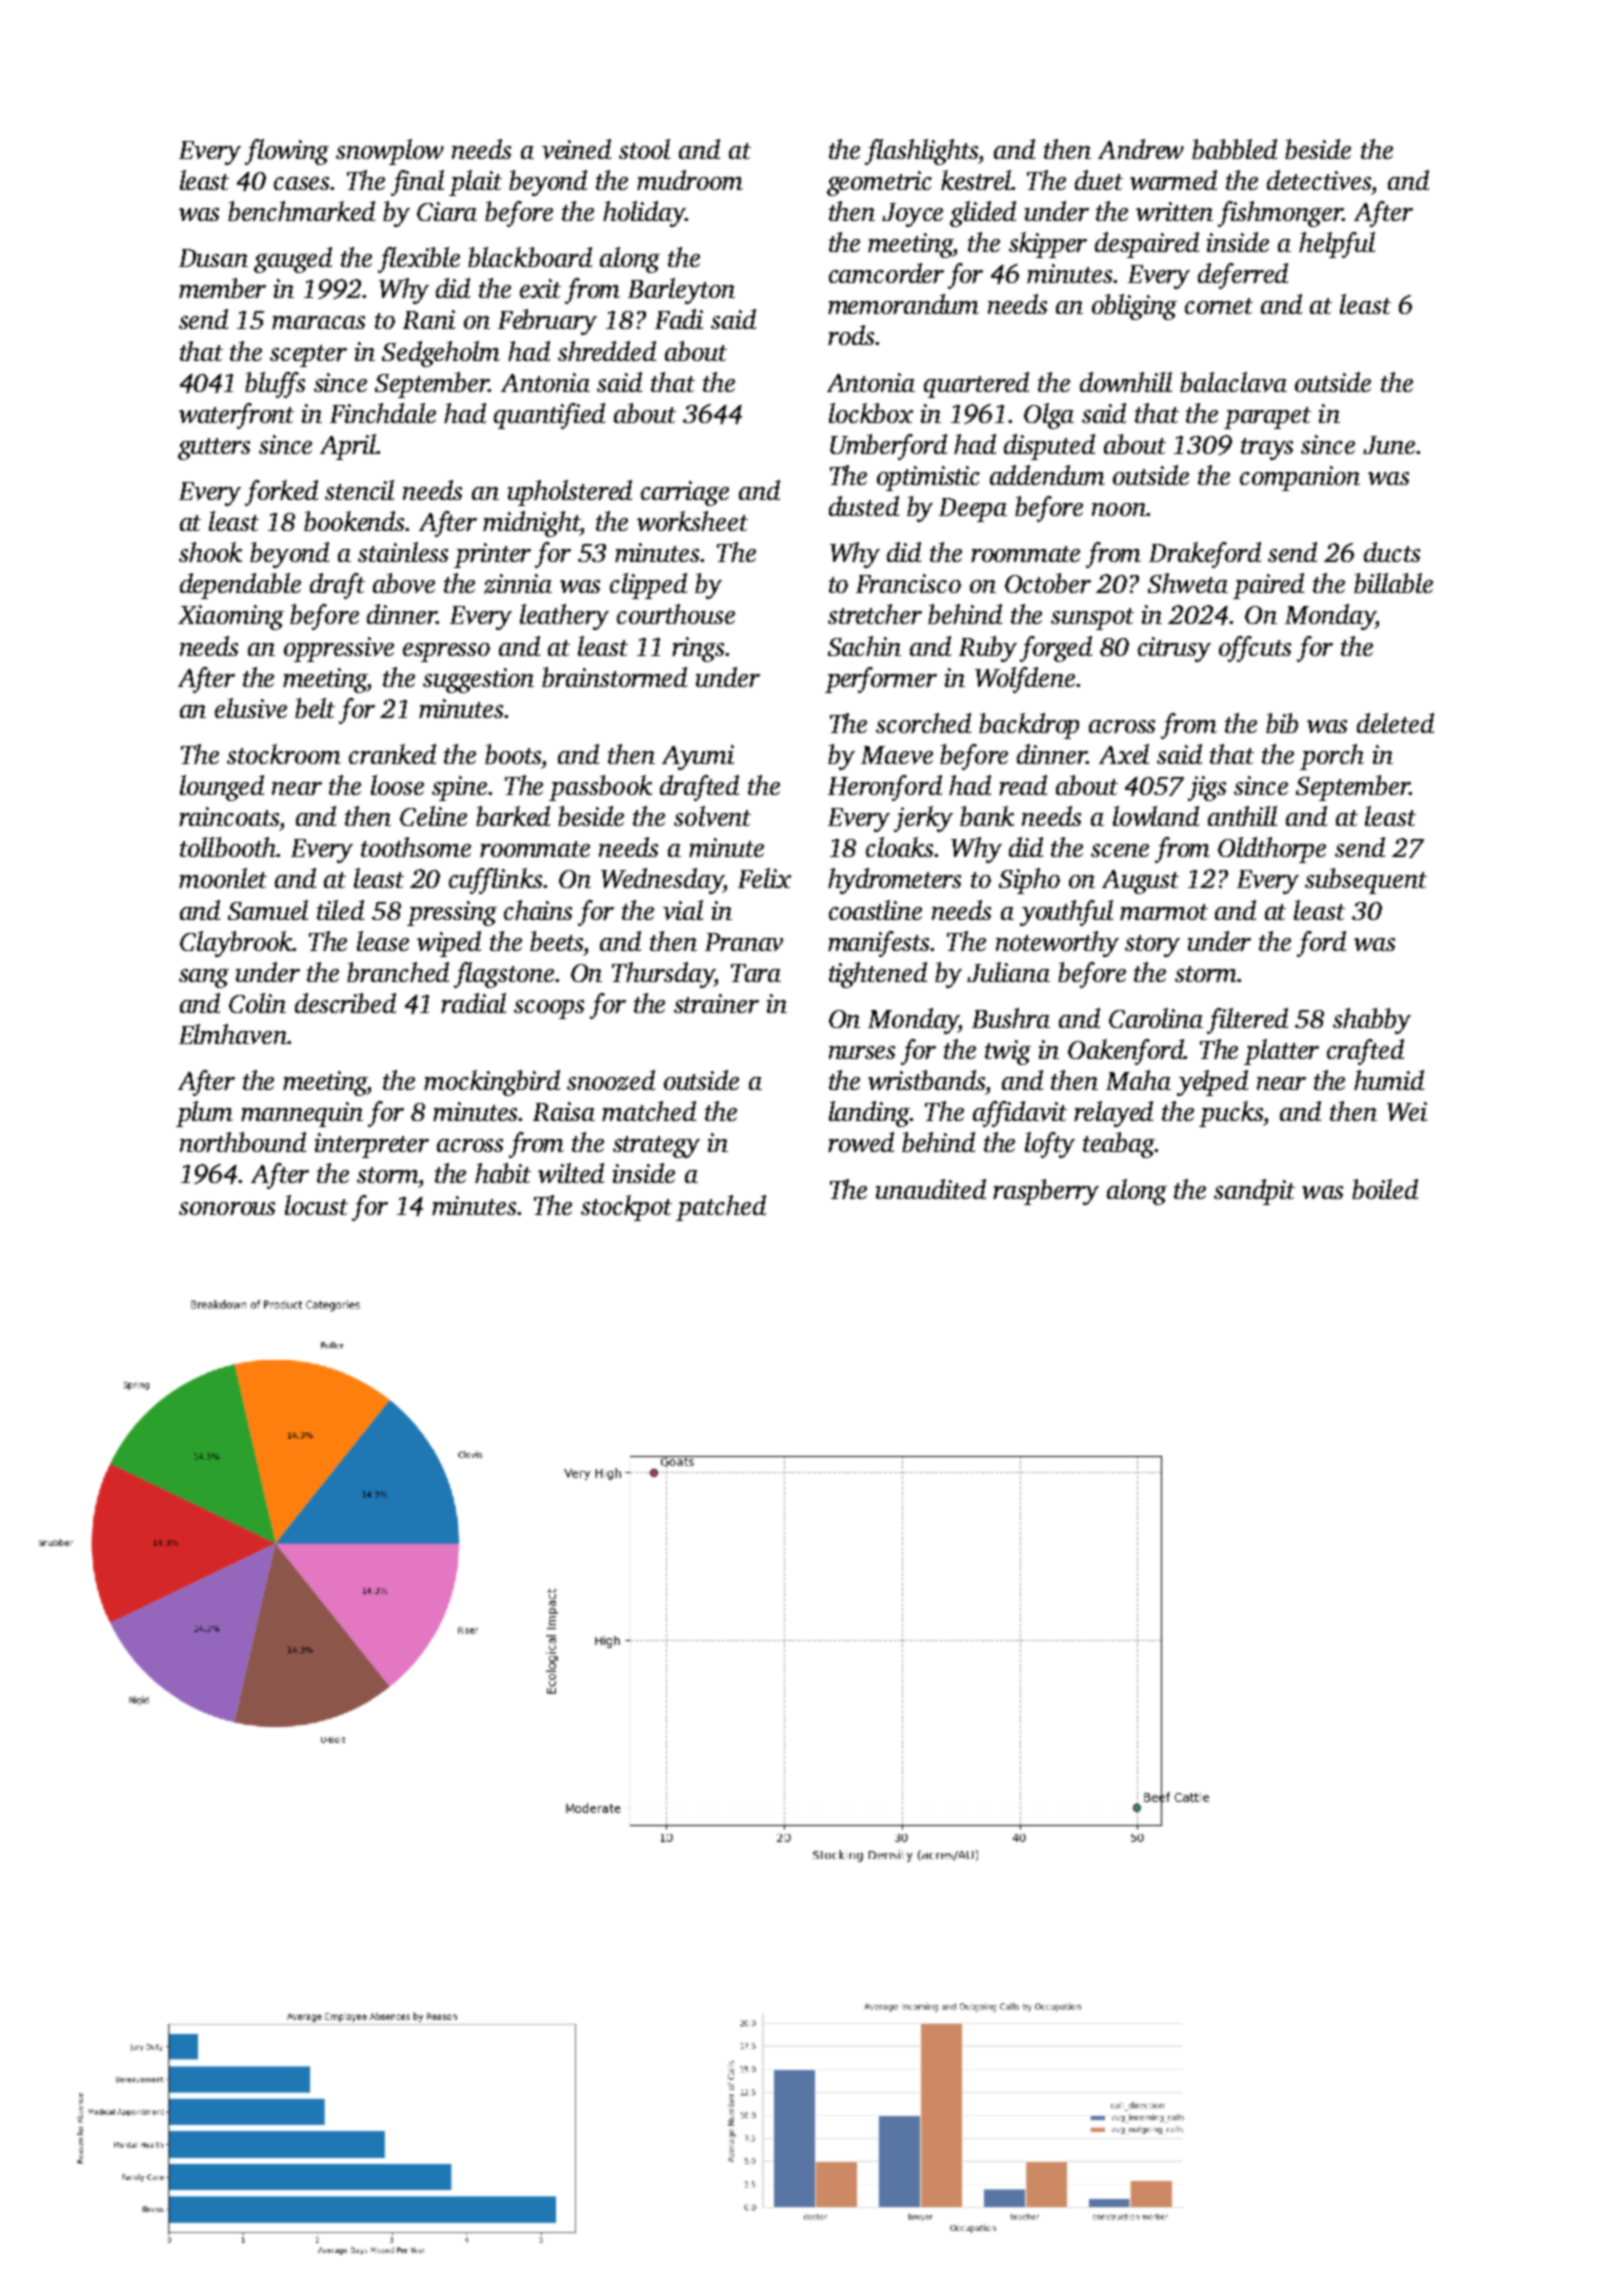 Image resolution: width=1620 pixels, height=2292 pixels. I want to click on flowing, so click(287, 152).
